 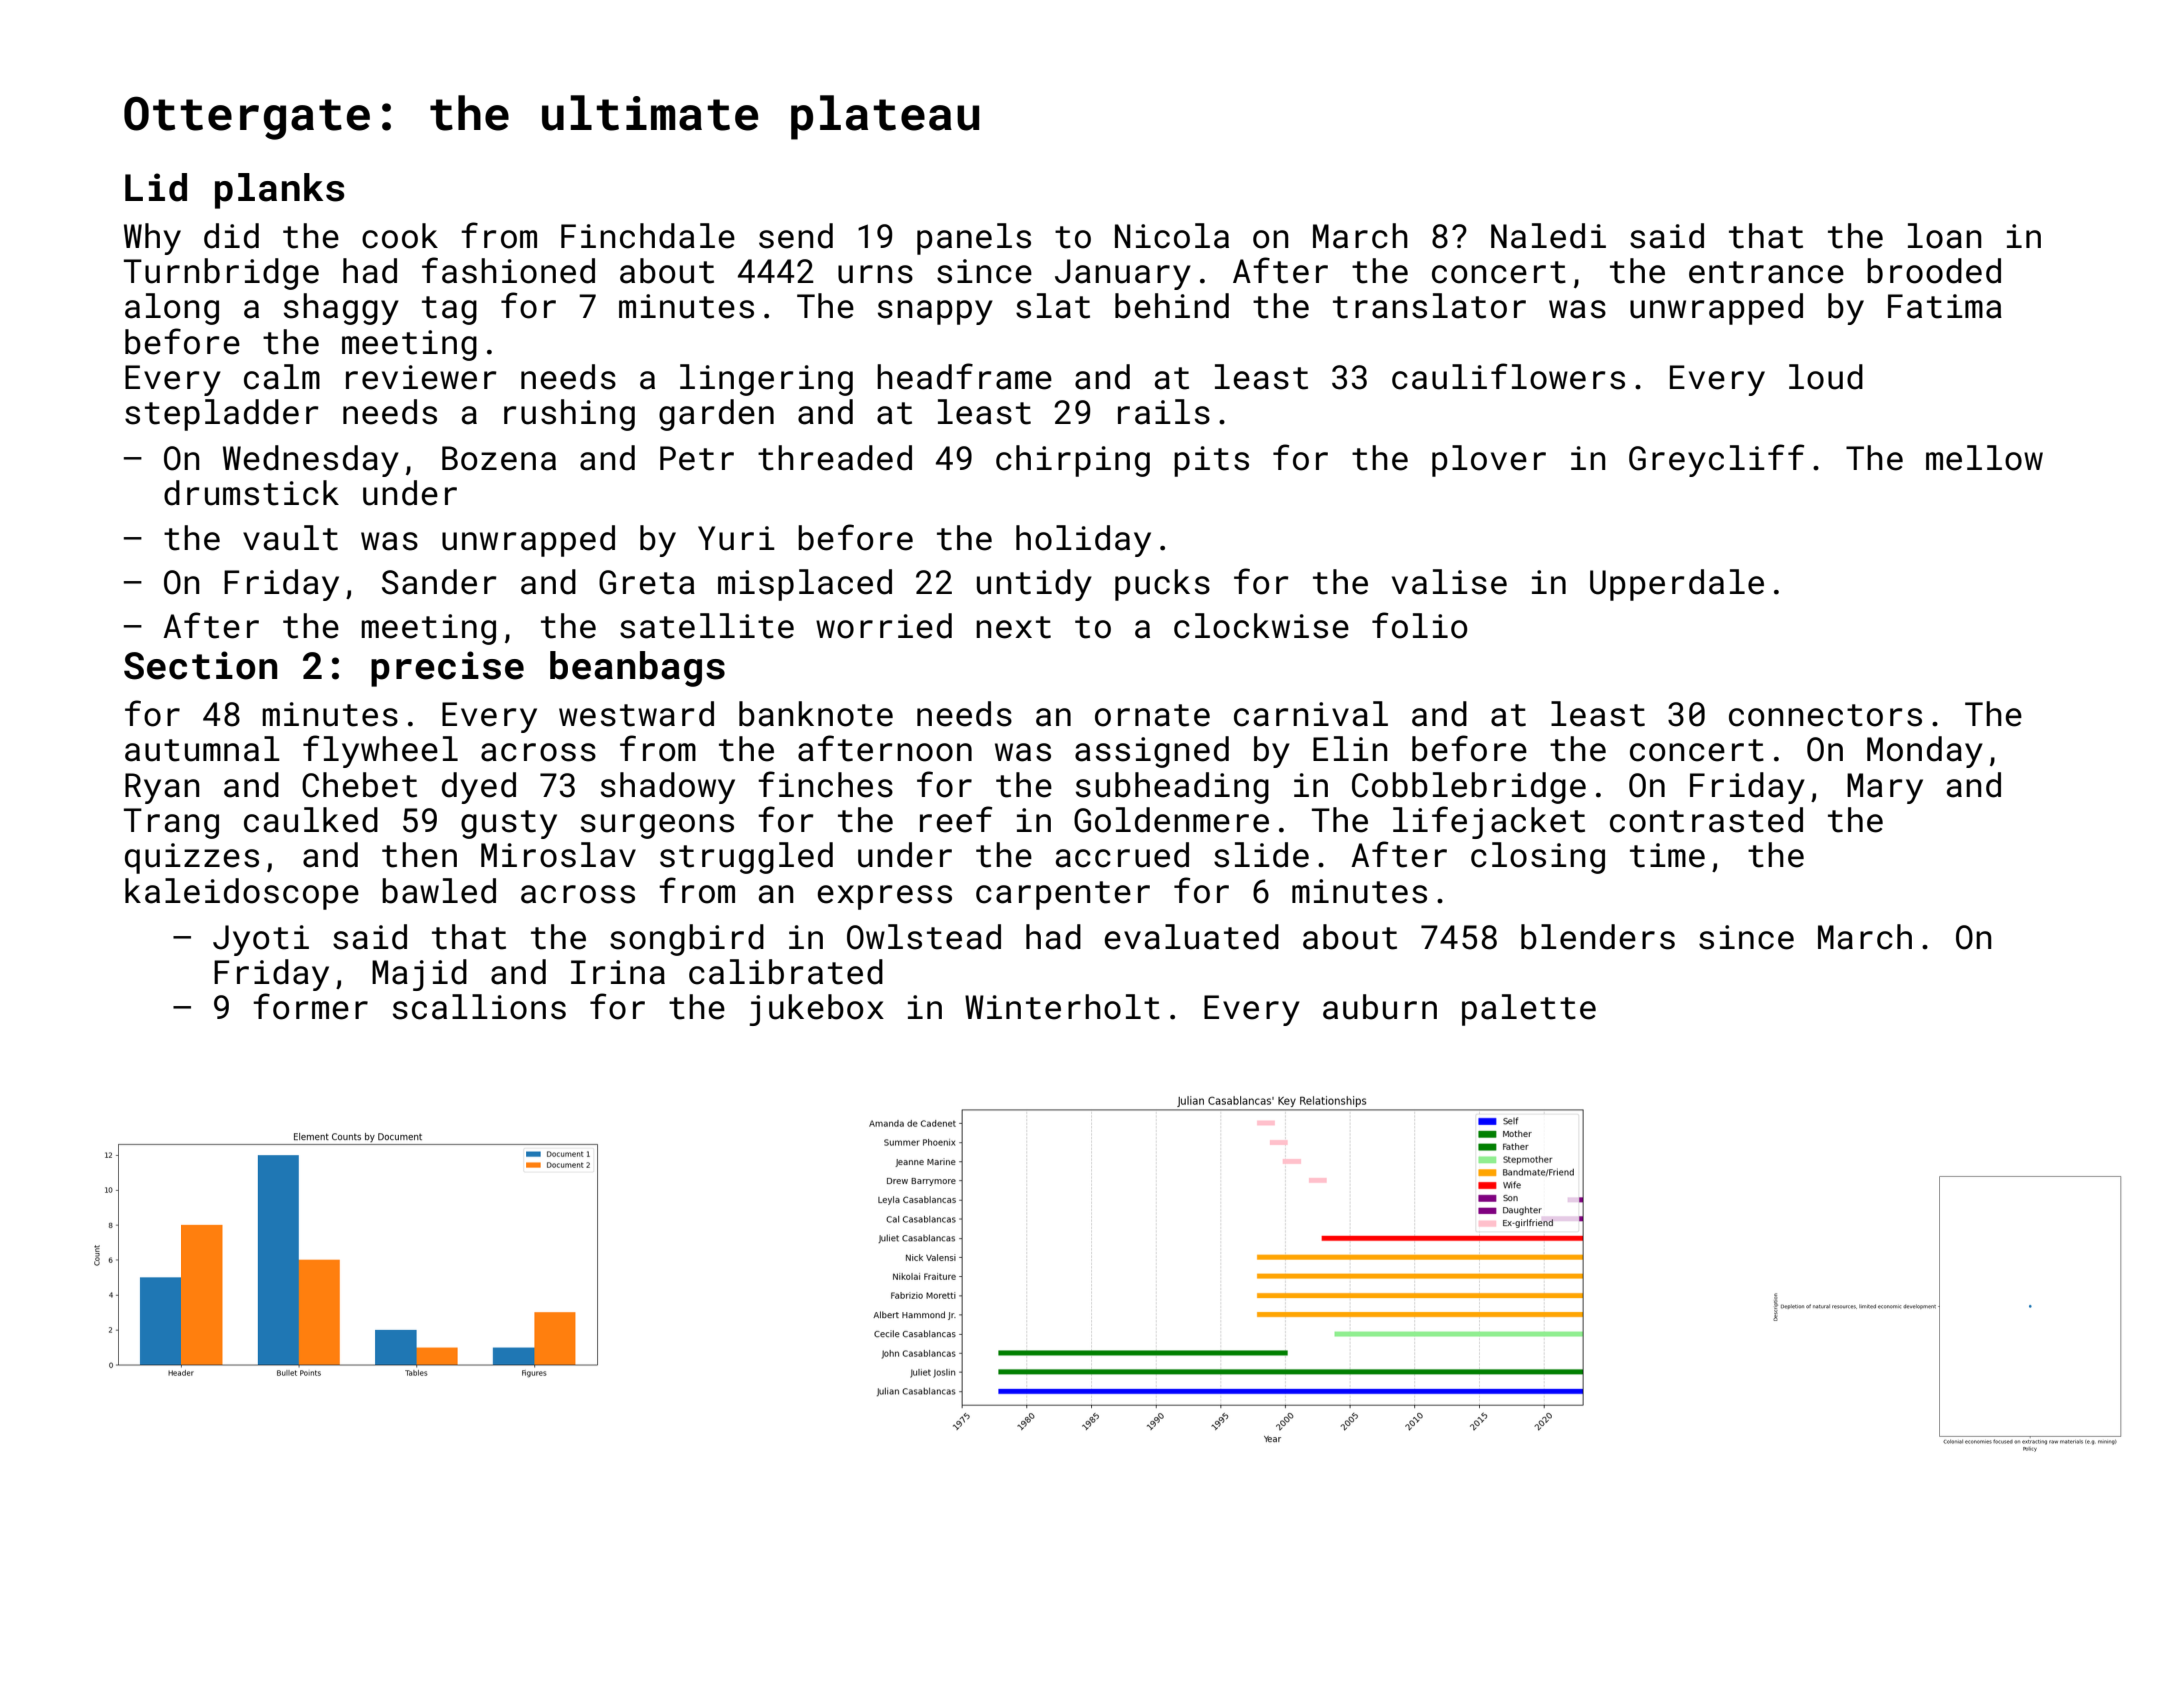 What do you see at coordinates (1945, 236) in the screenshot?
I see `loan` at bounding box center [1945, 236].
